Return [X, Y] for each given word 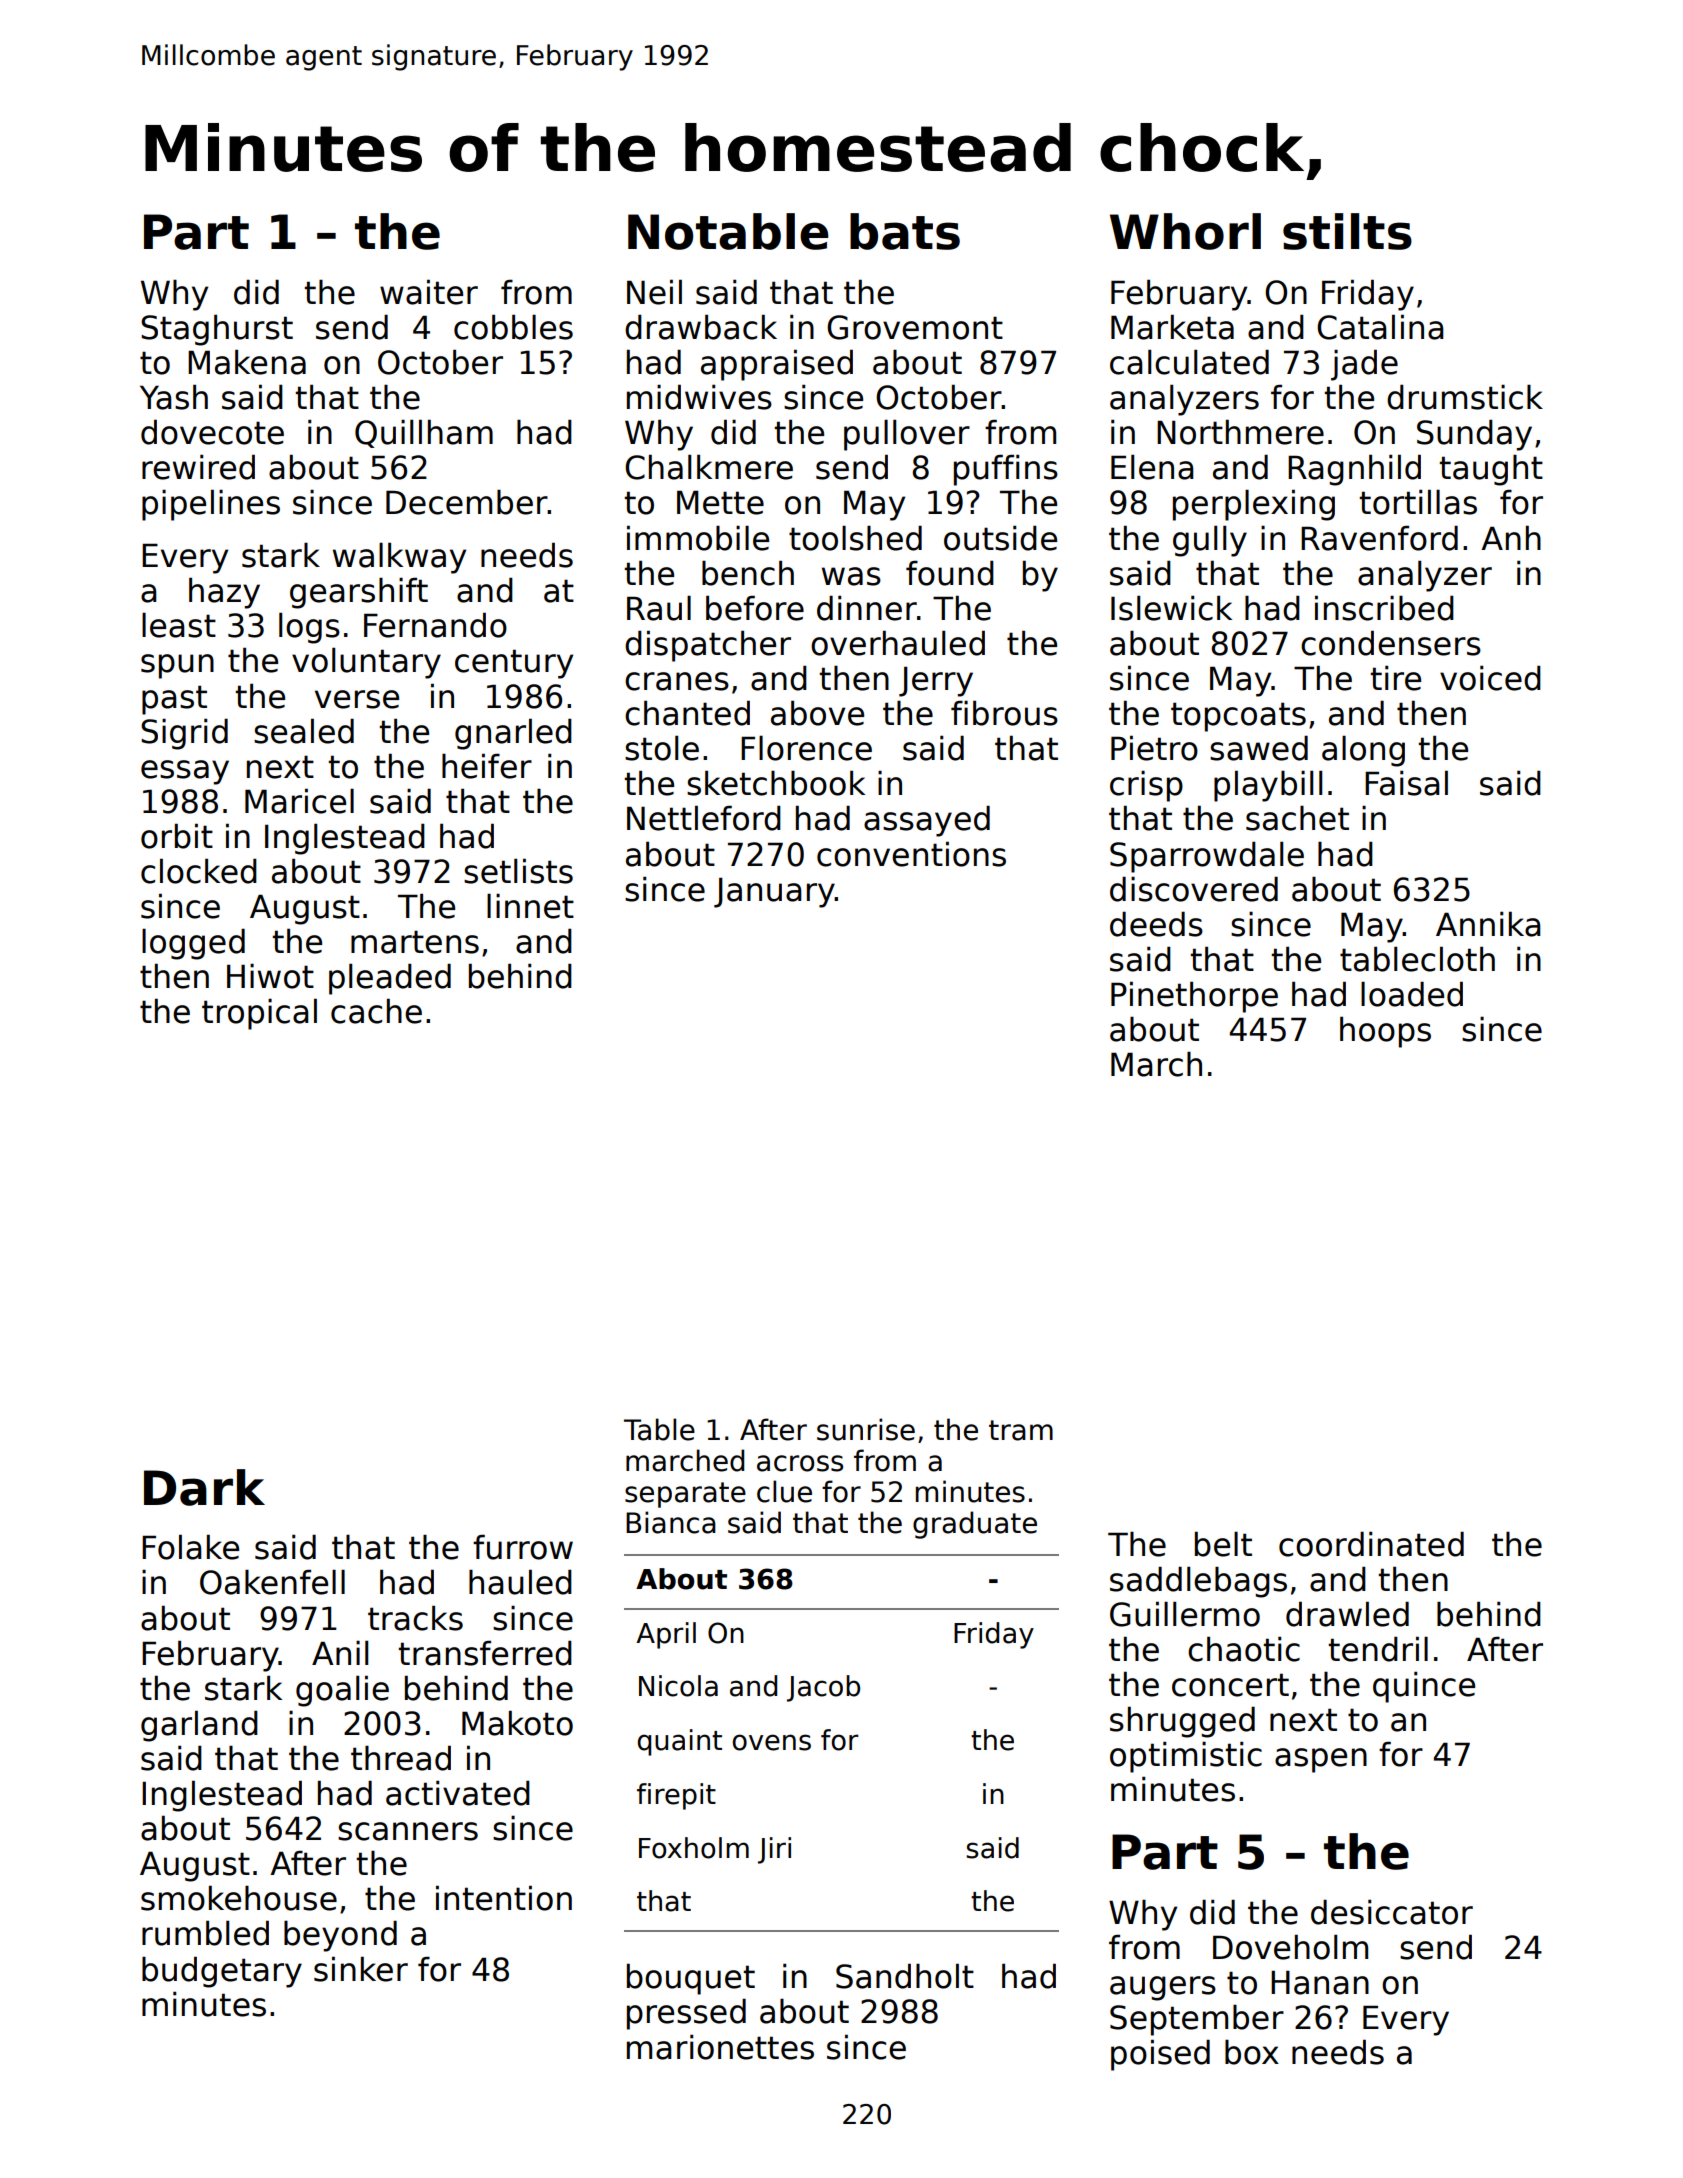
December [467, 502]
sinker [361, 1969]
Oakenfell [272, 1582]
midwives [699, 397]
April [666, 1635]
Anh [1511, 537]
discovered [1194, 889]
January [774, 892]
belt [1223, 1544]
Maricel [299, 801]
